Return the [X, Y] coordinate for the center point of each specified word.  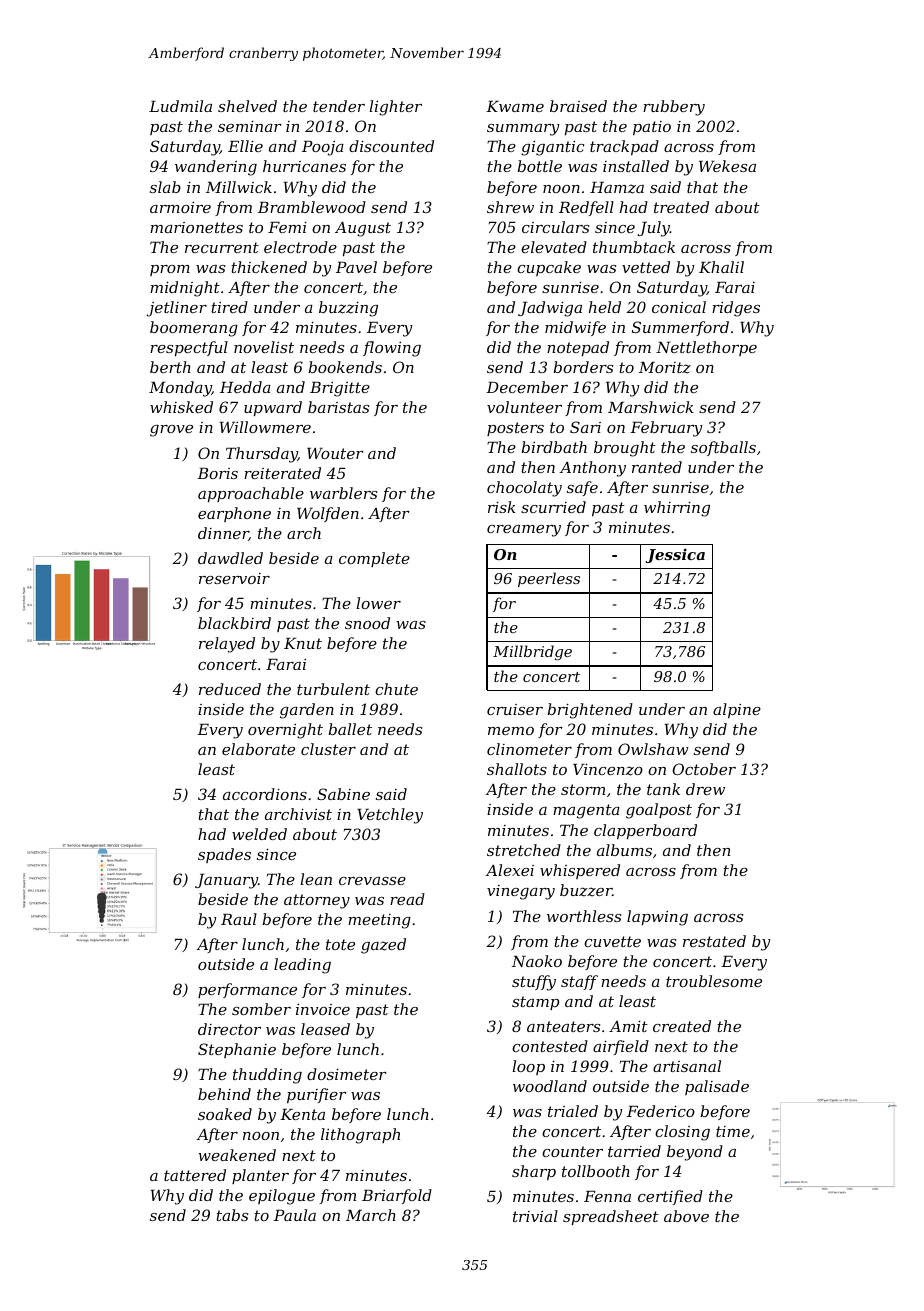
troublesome [714, 981]
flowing [392, 349]
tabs [232, 1215]
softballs [723, 448]
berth [170, 367]
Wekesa [727, 166]
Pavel [356, 267]
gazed [383, 946]
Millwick [239, 187]
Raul [239, 919]
